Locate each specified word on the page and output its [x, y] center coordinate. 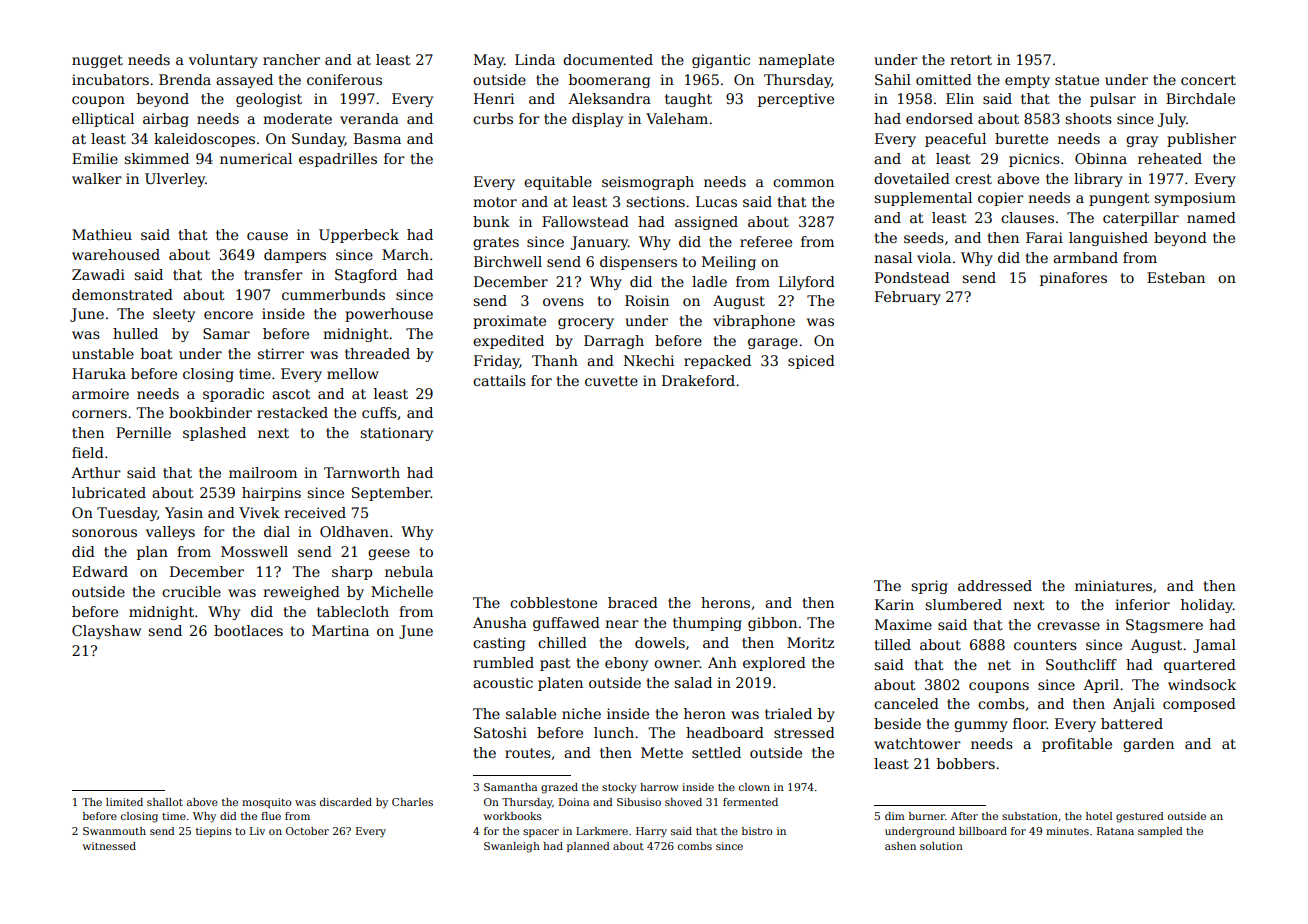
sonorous [104, 533]
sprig [929, 587]
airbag [166, 120]
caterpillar [1141, 219]
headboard [725, 732]
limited [124, 802]
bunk [491, 221]
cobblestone [553, 602]
